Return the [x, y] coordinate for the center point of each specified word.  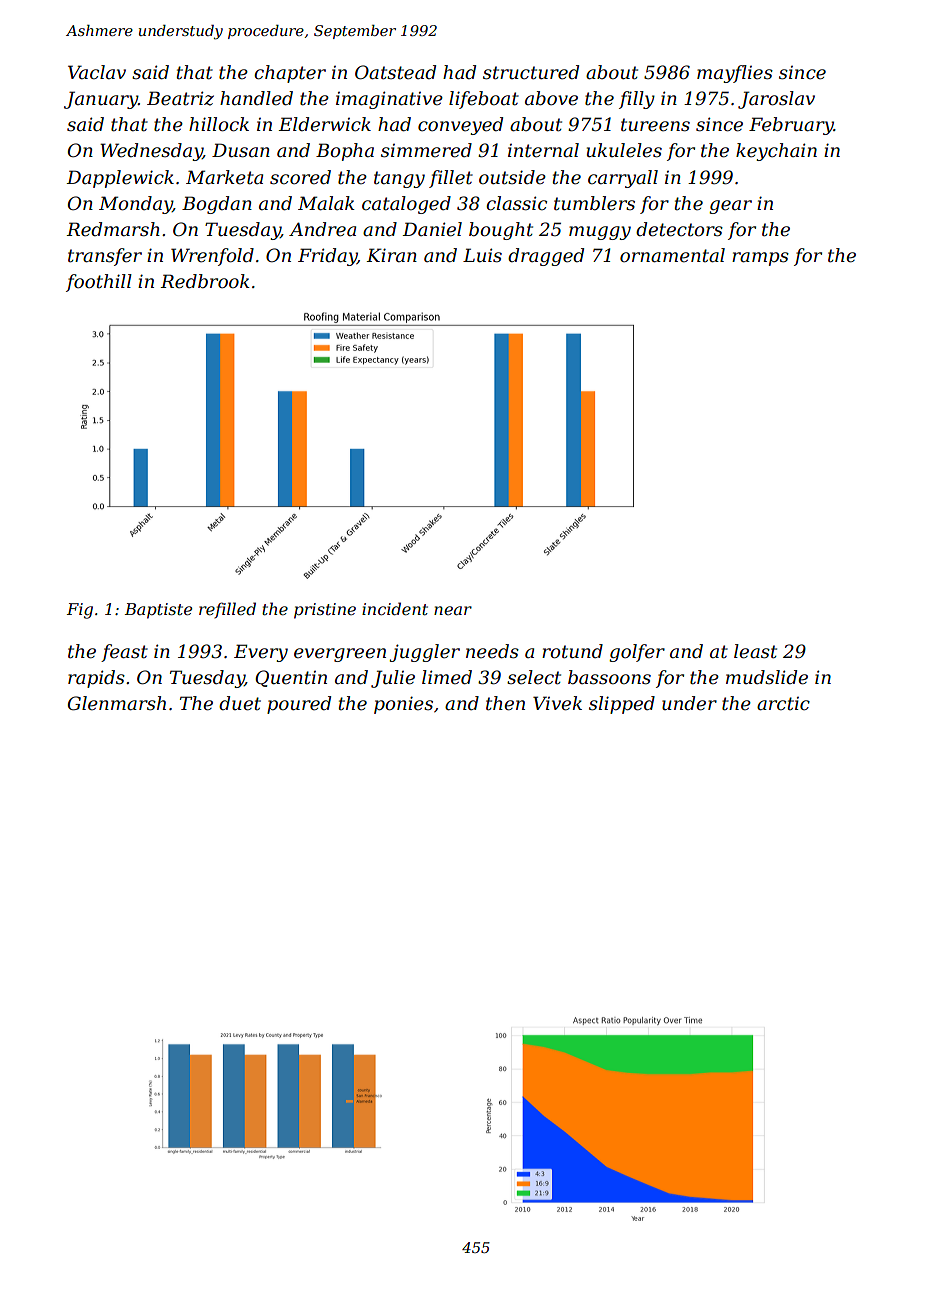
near [453, 610]
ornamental [672, 255]
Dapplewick [120, 179]
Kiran [391, 255]
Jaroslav [776, 100]
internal [543, 150]
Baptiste [158, 611]
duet [240, 703]
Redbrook [205, 281]
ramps [760, 259]
